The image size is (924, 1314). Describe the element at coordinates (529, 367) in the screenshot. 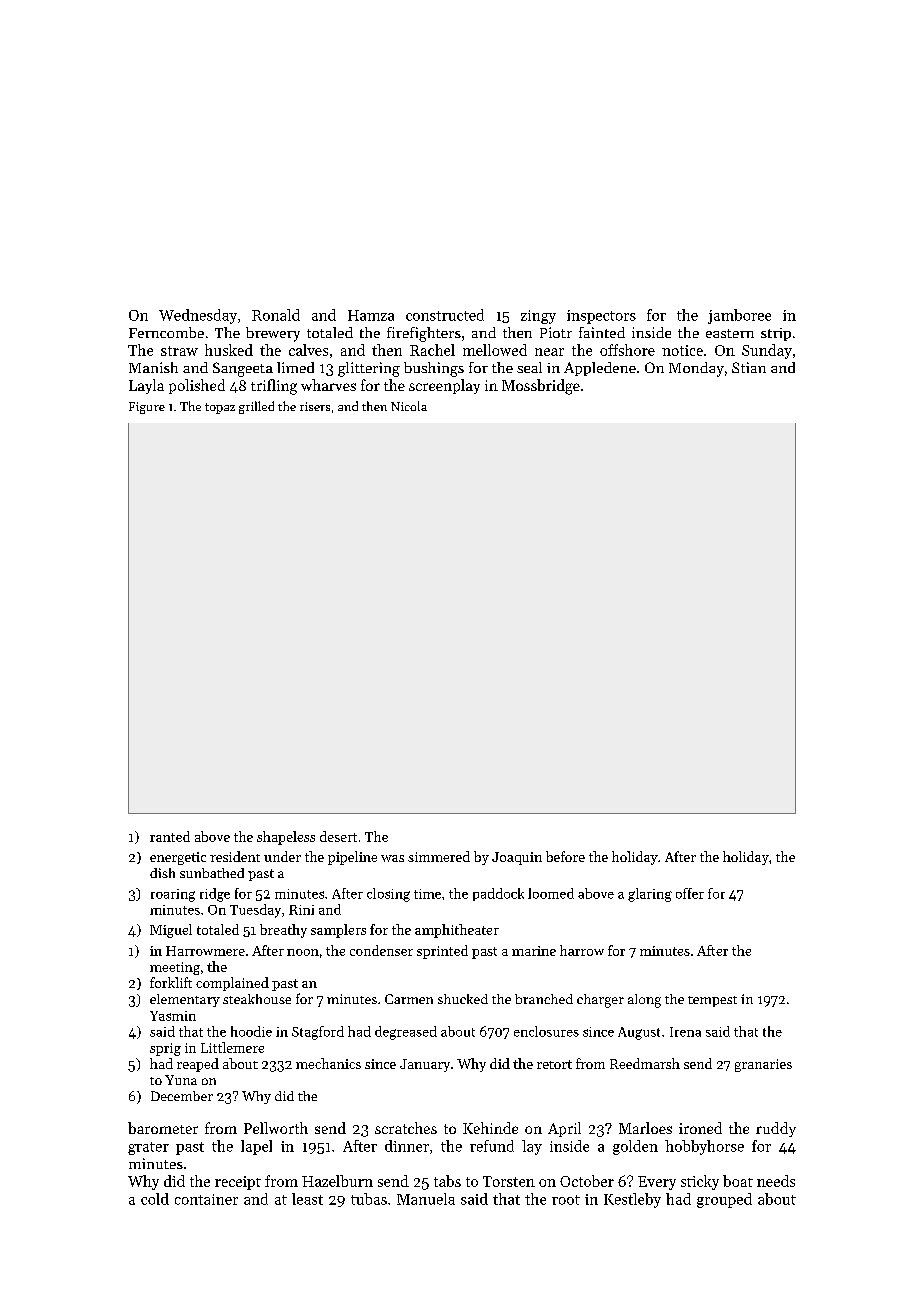

I see `seal` at that location.
